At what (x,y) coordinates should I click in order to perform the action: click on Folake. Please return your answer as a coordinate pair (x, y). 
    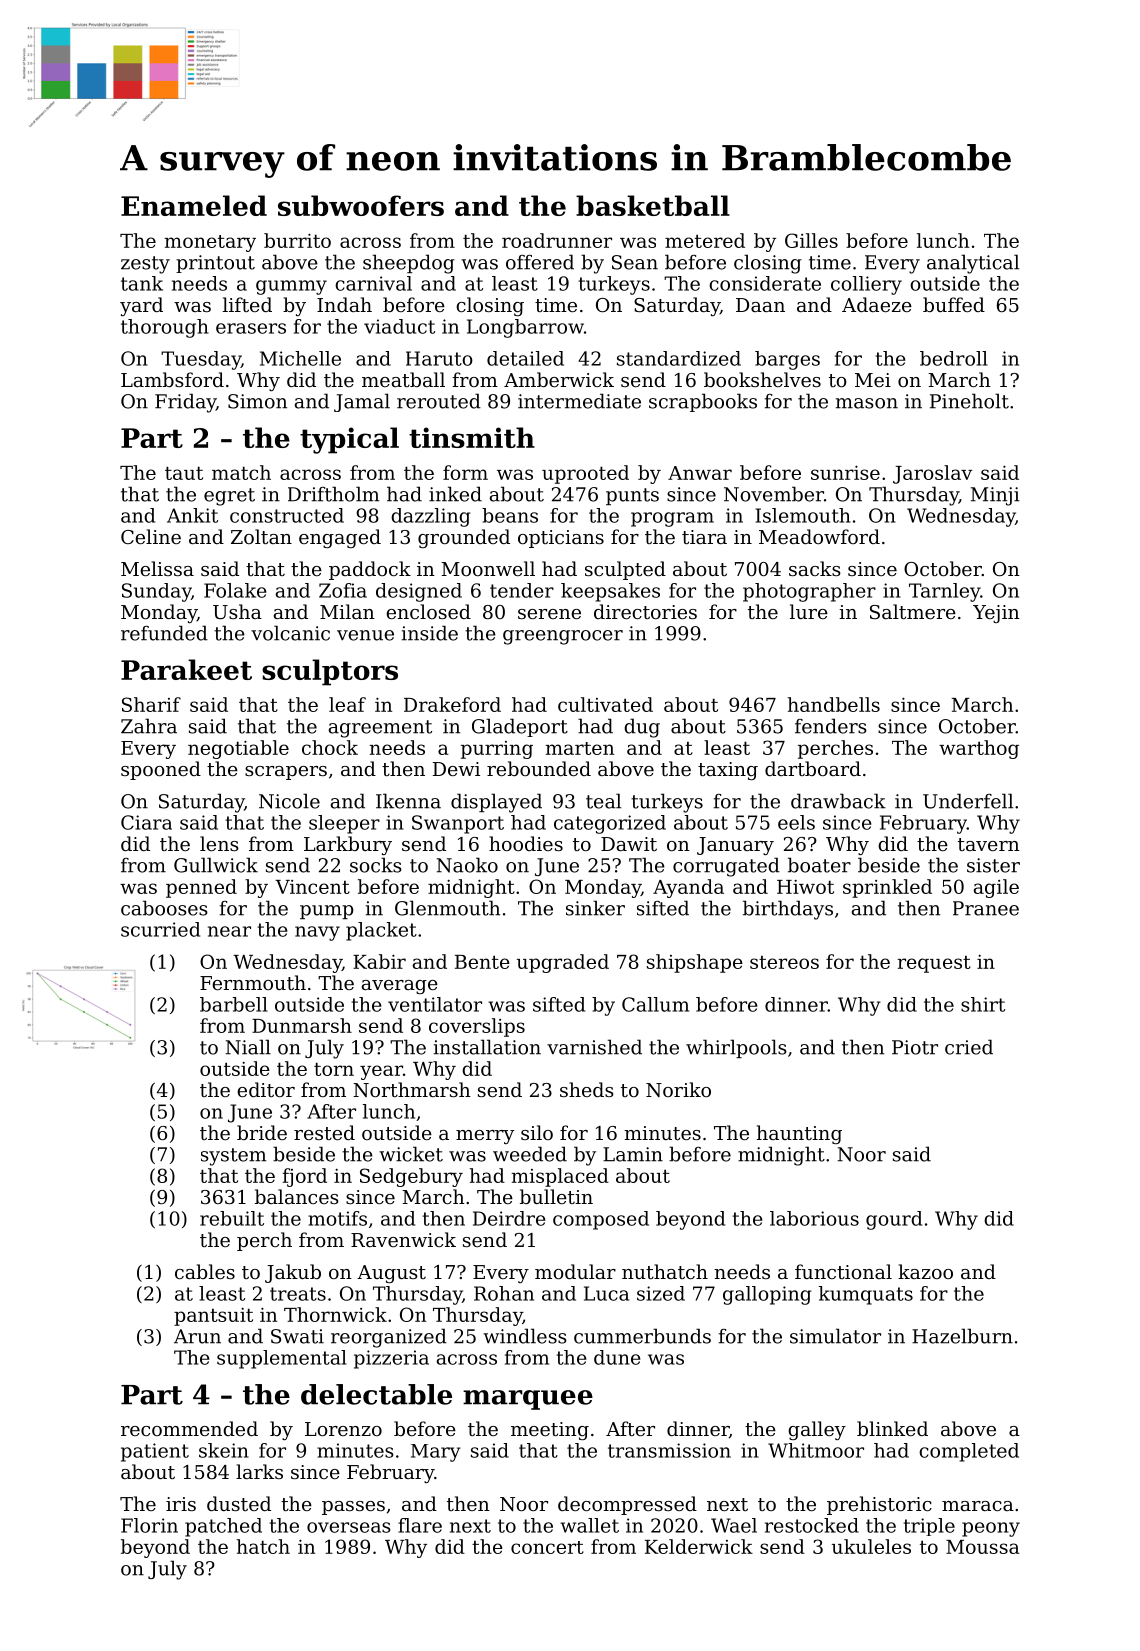
    Looking at the image, I should click on (235, 590).
